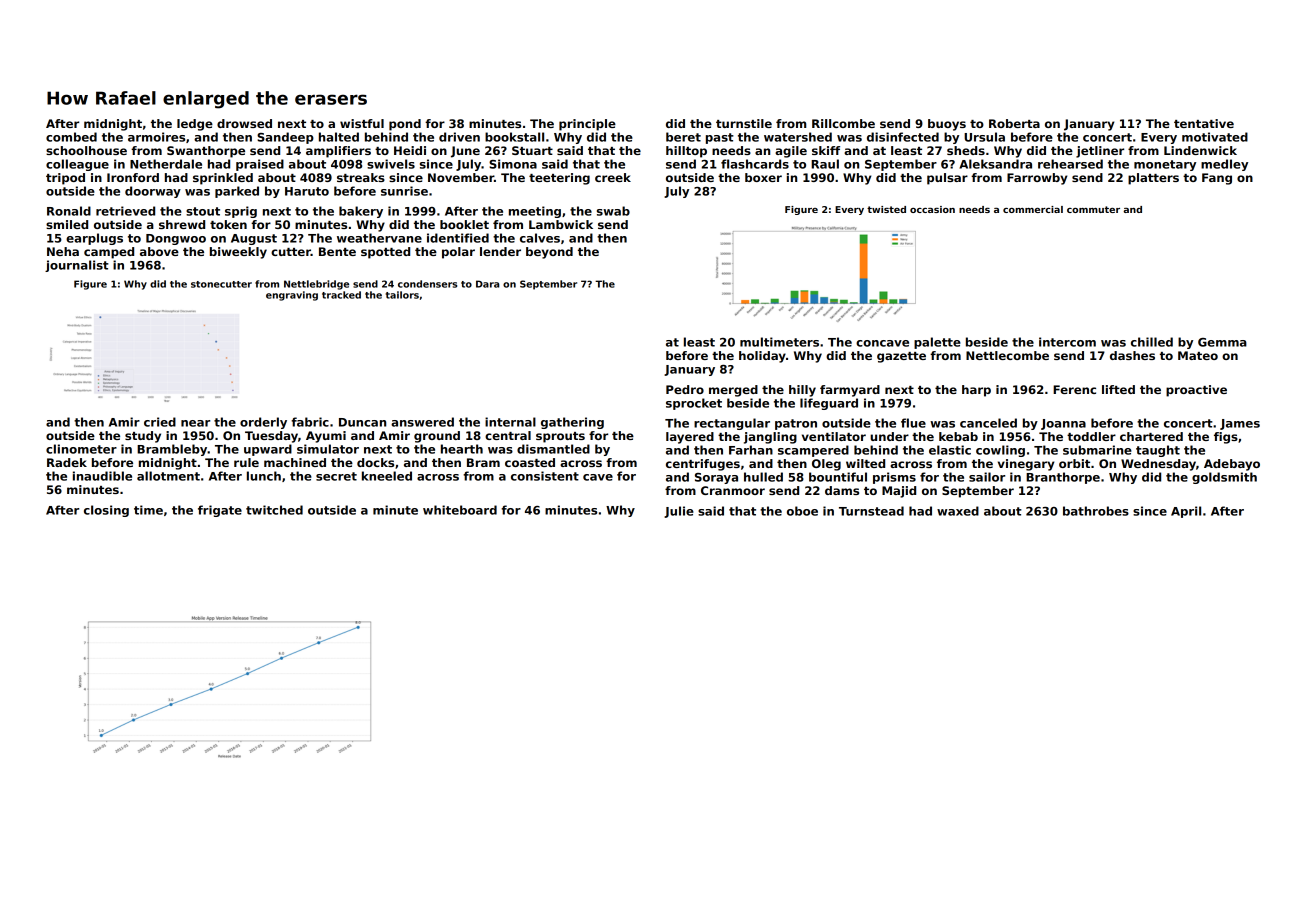 This image has height=924, width=1308. What do you see at coordinates (337, 251) in the image?
I see `Bente` at bounding box center [337, 251].
